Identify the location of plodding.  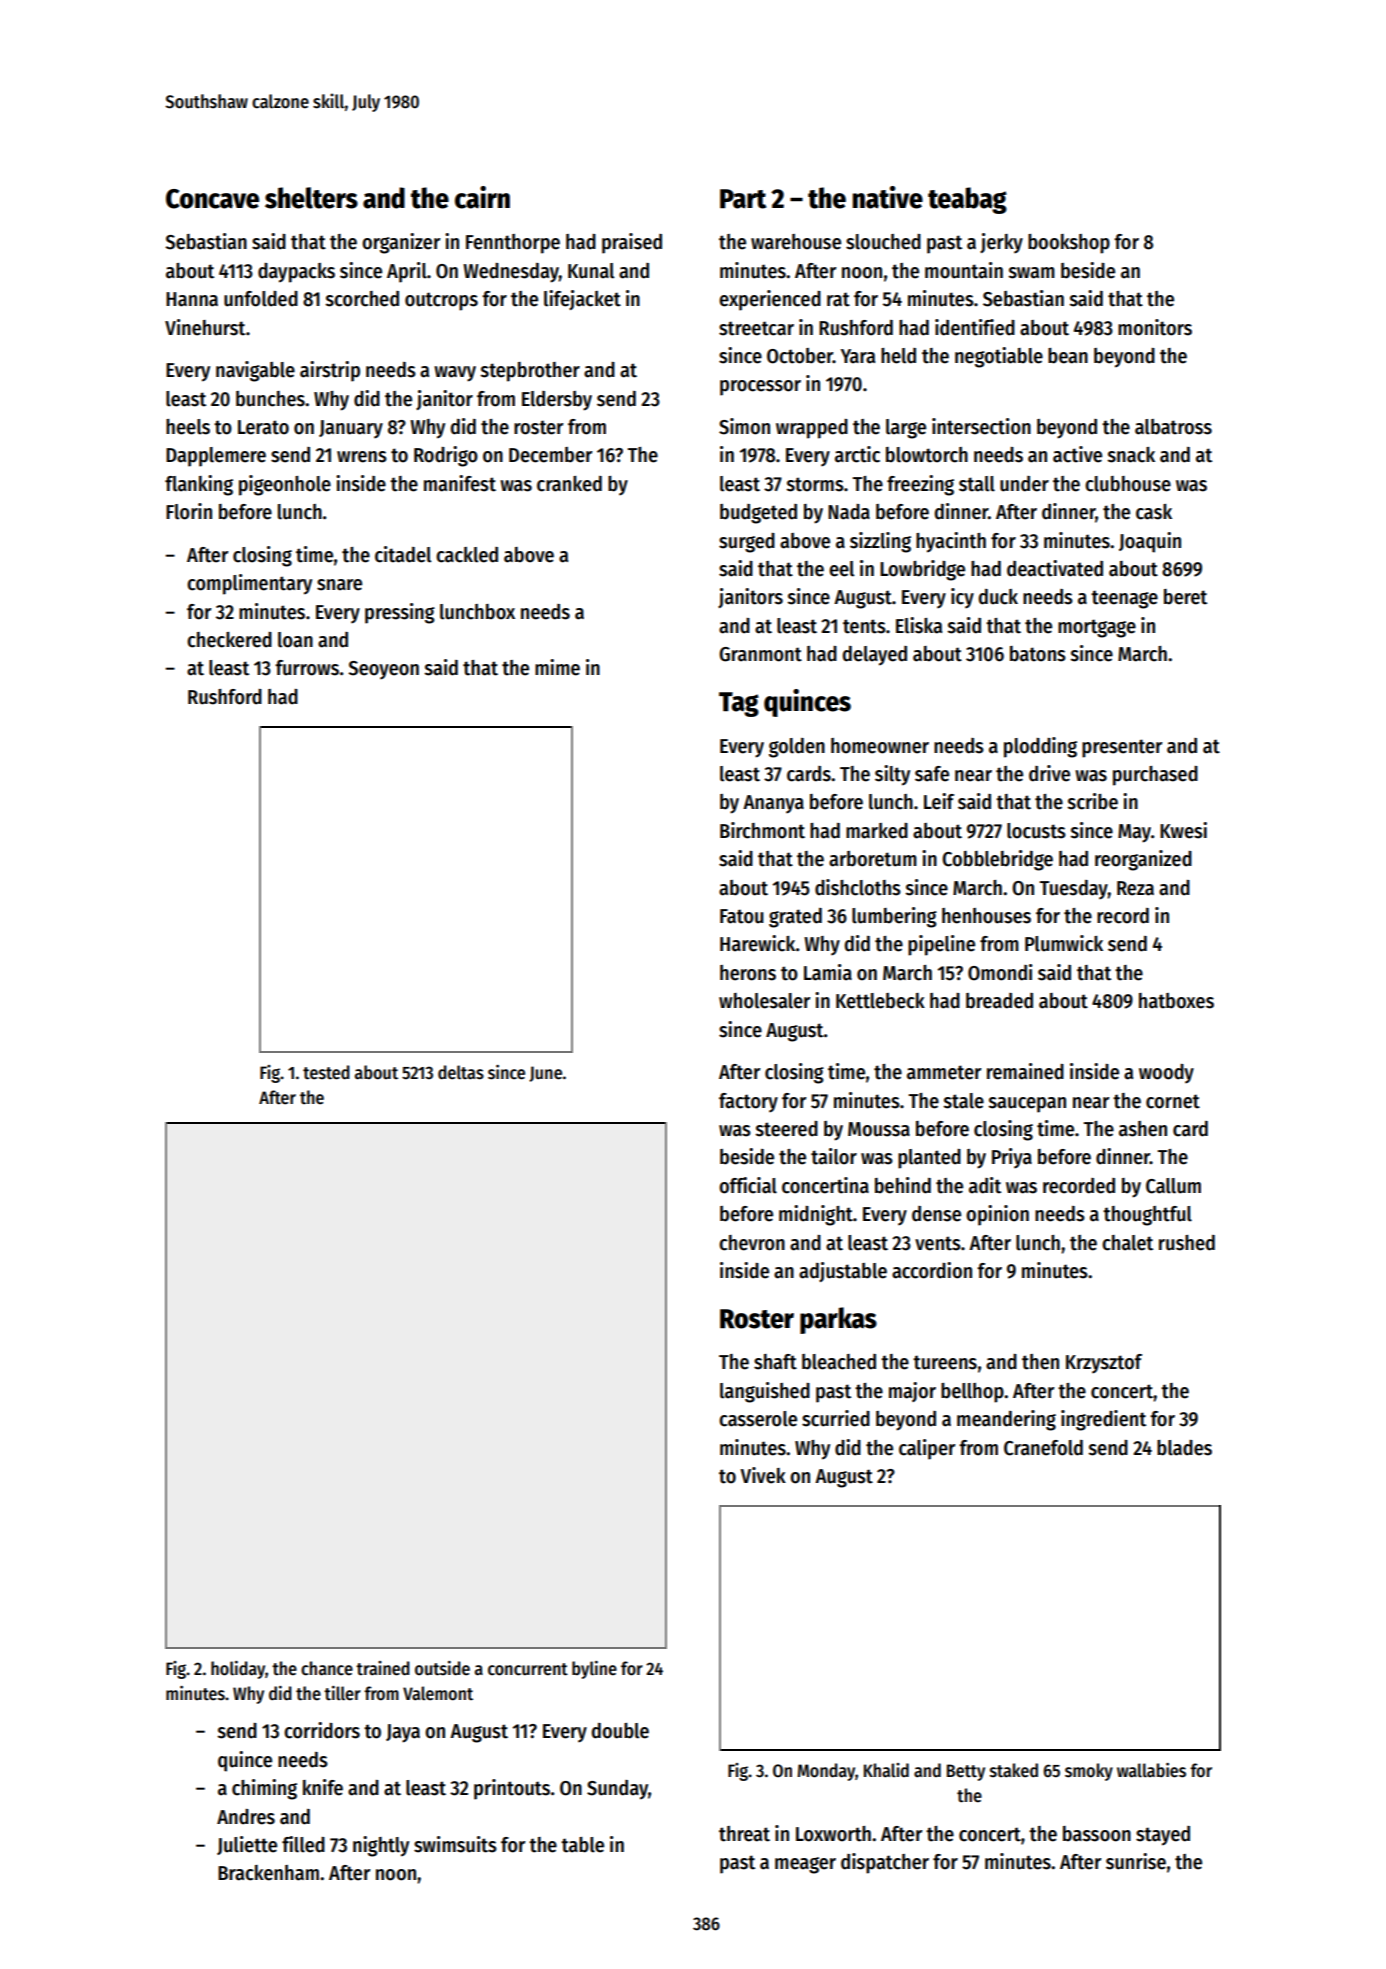
(1040, 747).
